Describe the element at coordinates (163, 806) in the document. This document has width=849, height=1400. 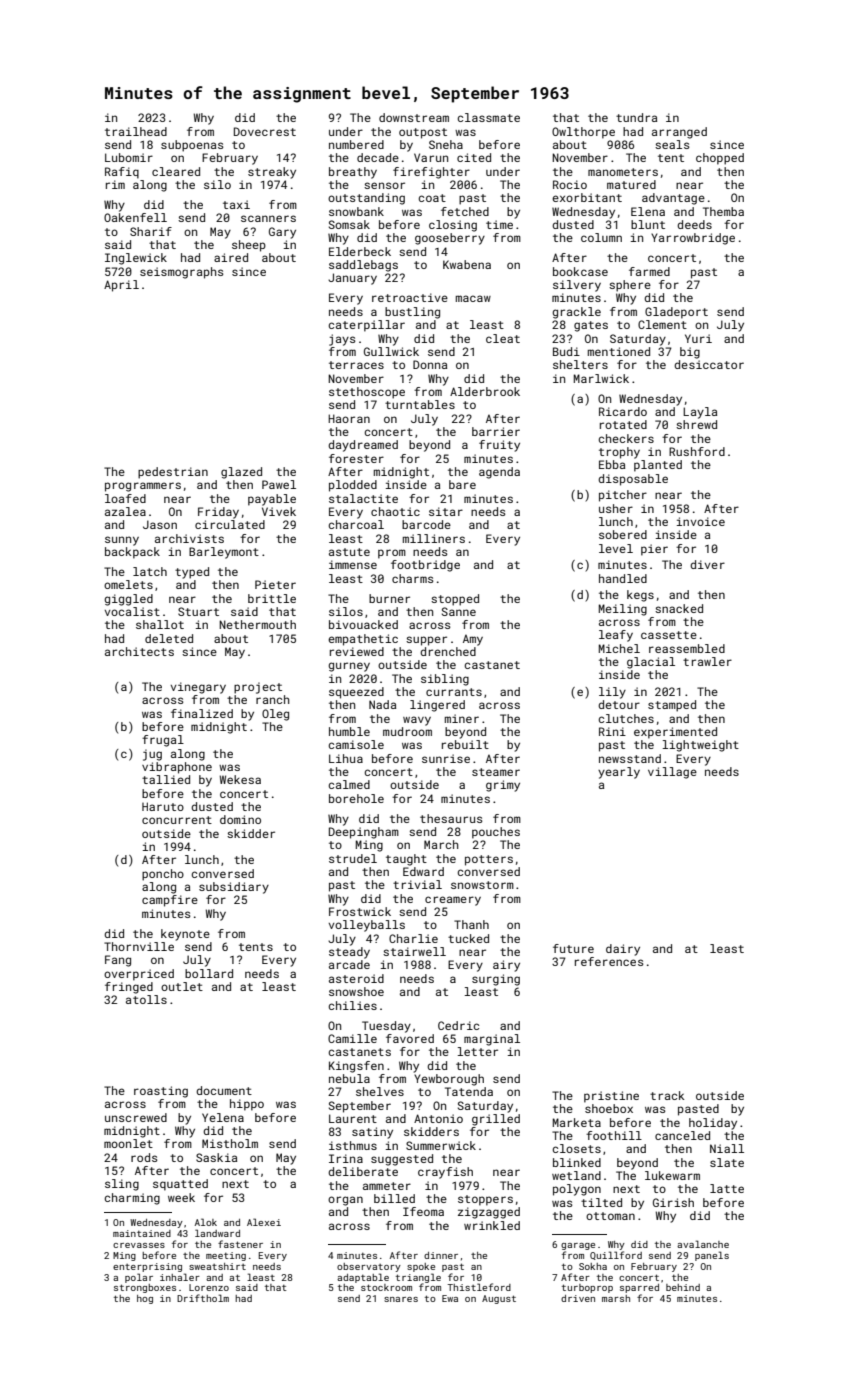
I see `Haruto` at that location.
